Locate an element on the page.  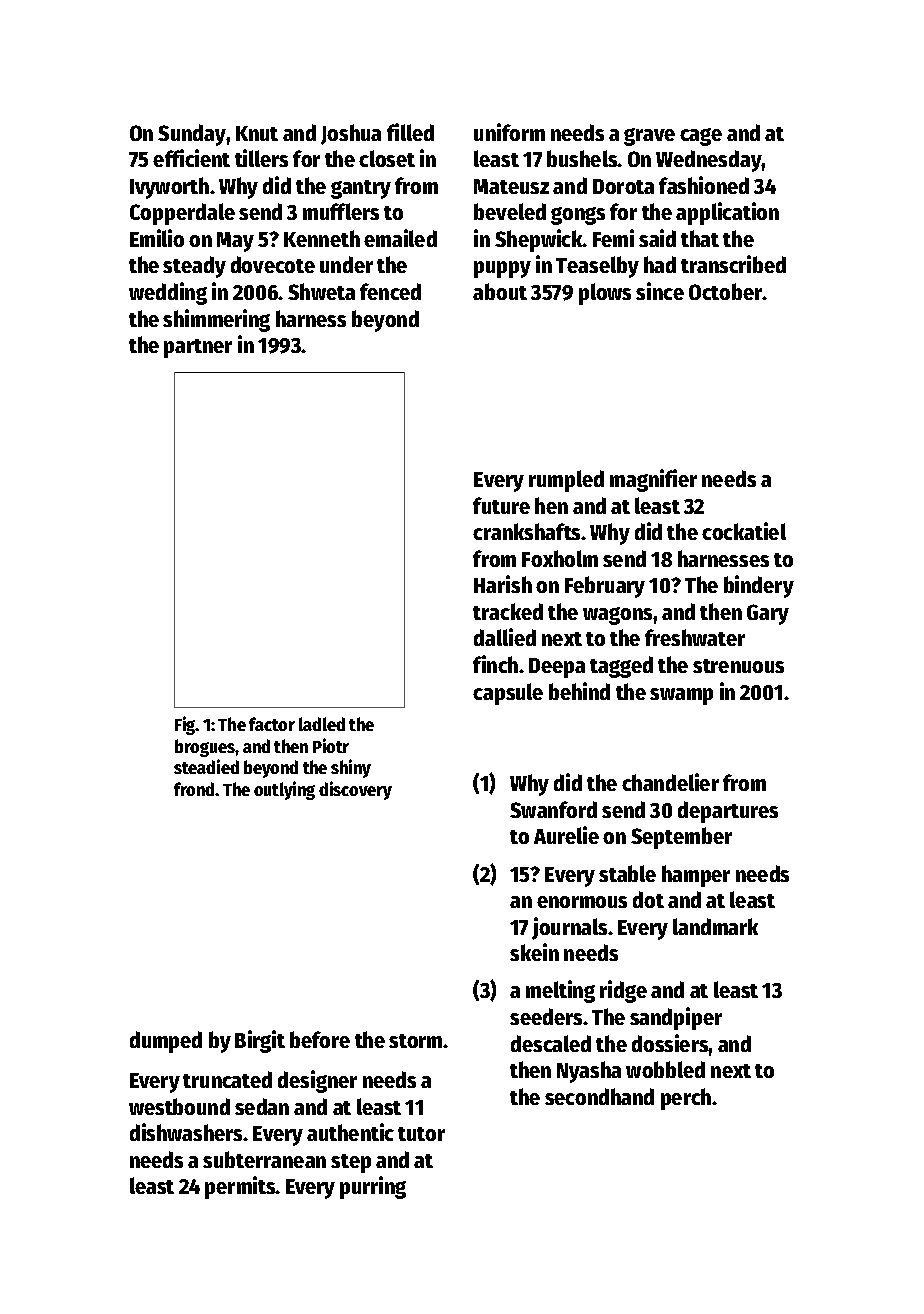
frond is located at coordinates (194, 789).
